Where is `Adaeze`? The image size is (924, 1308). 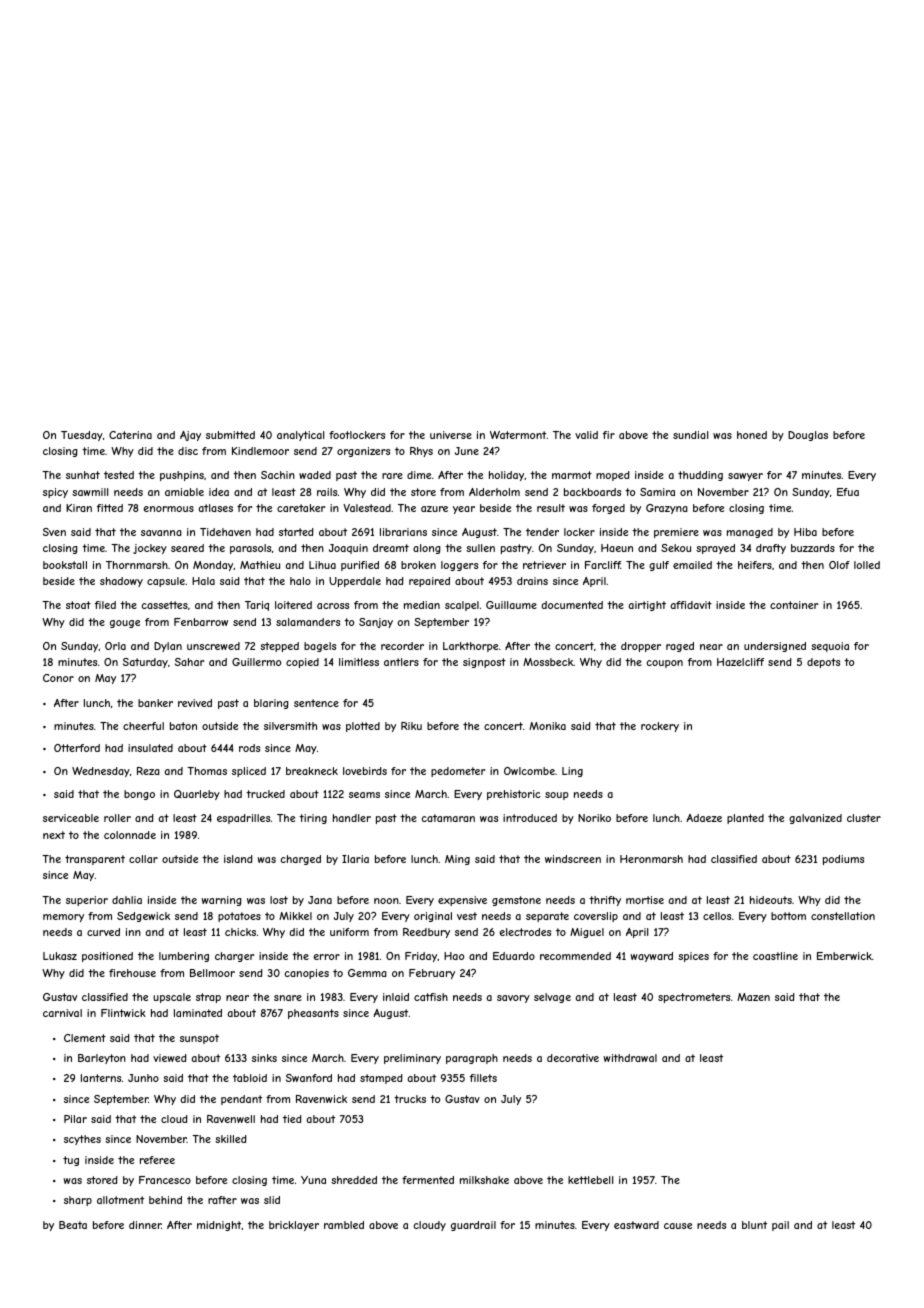
Adaeze is located at coordinates (704, 818).
